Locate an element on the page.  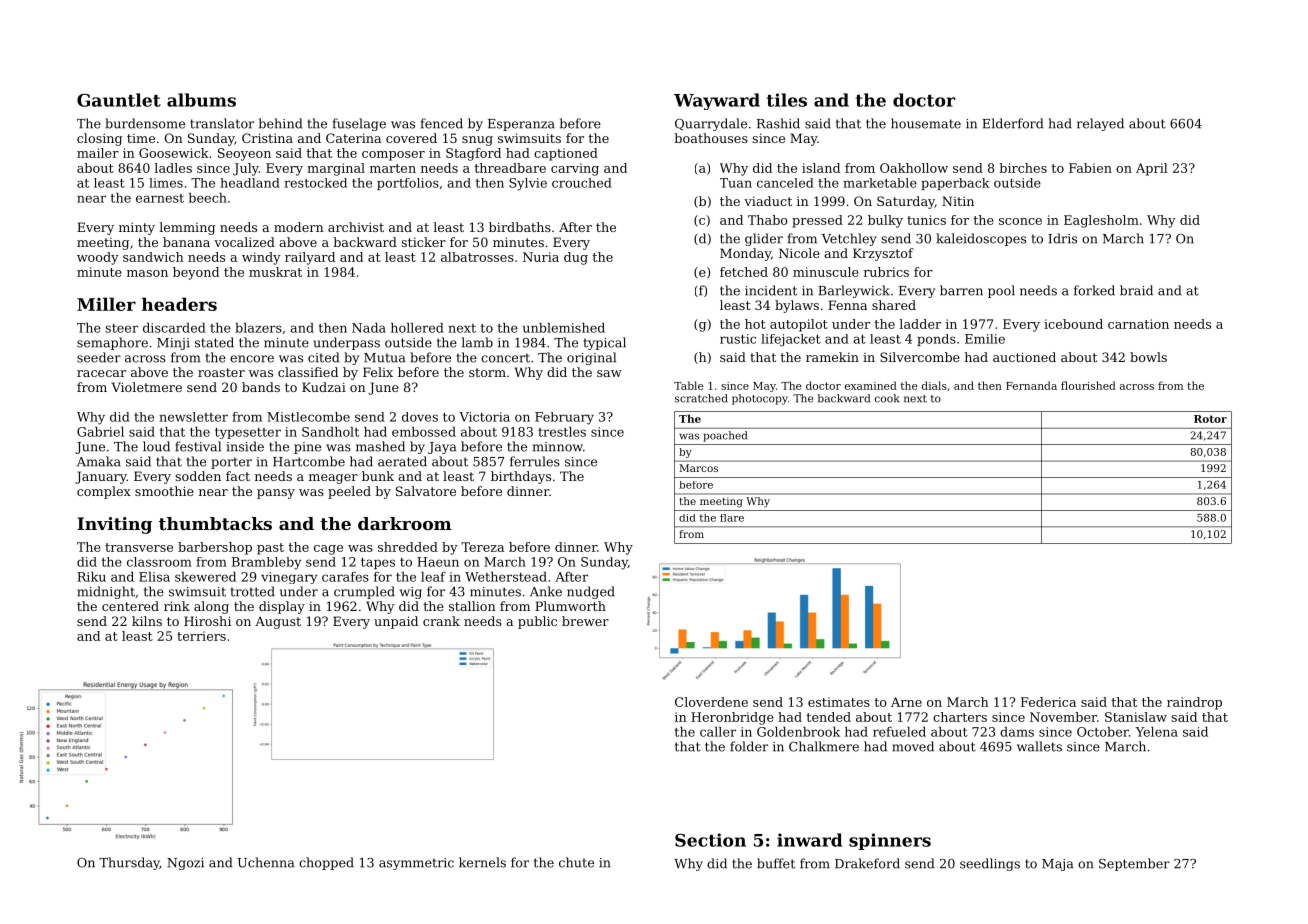
Elderford is located at coordinates (1012, 123).
